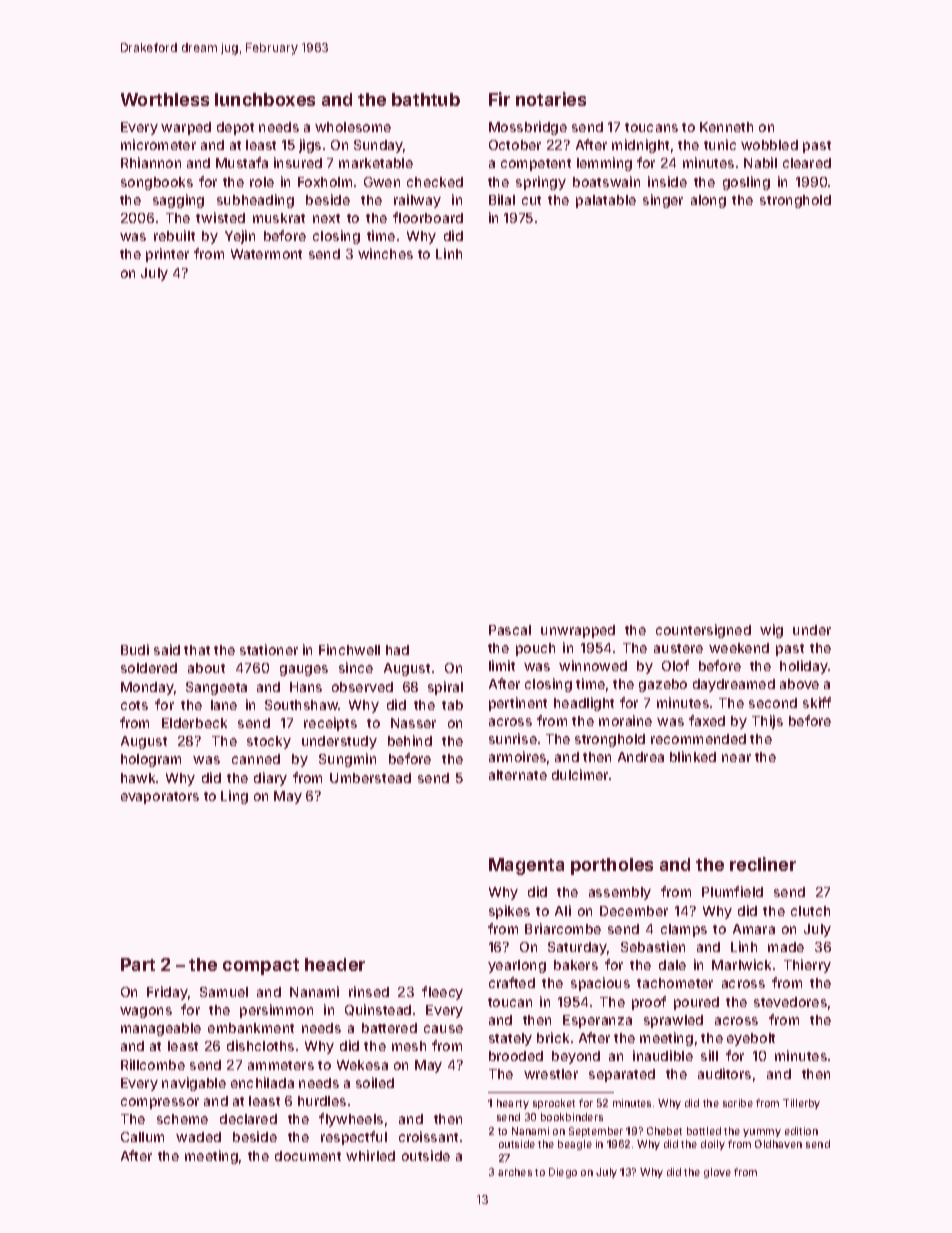 The width and height of the screenshot is (952, 1233). Describe the element at coordinates (442, 993) in the screenshot. I see `fleecy` at that location.
